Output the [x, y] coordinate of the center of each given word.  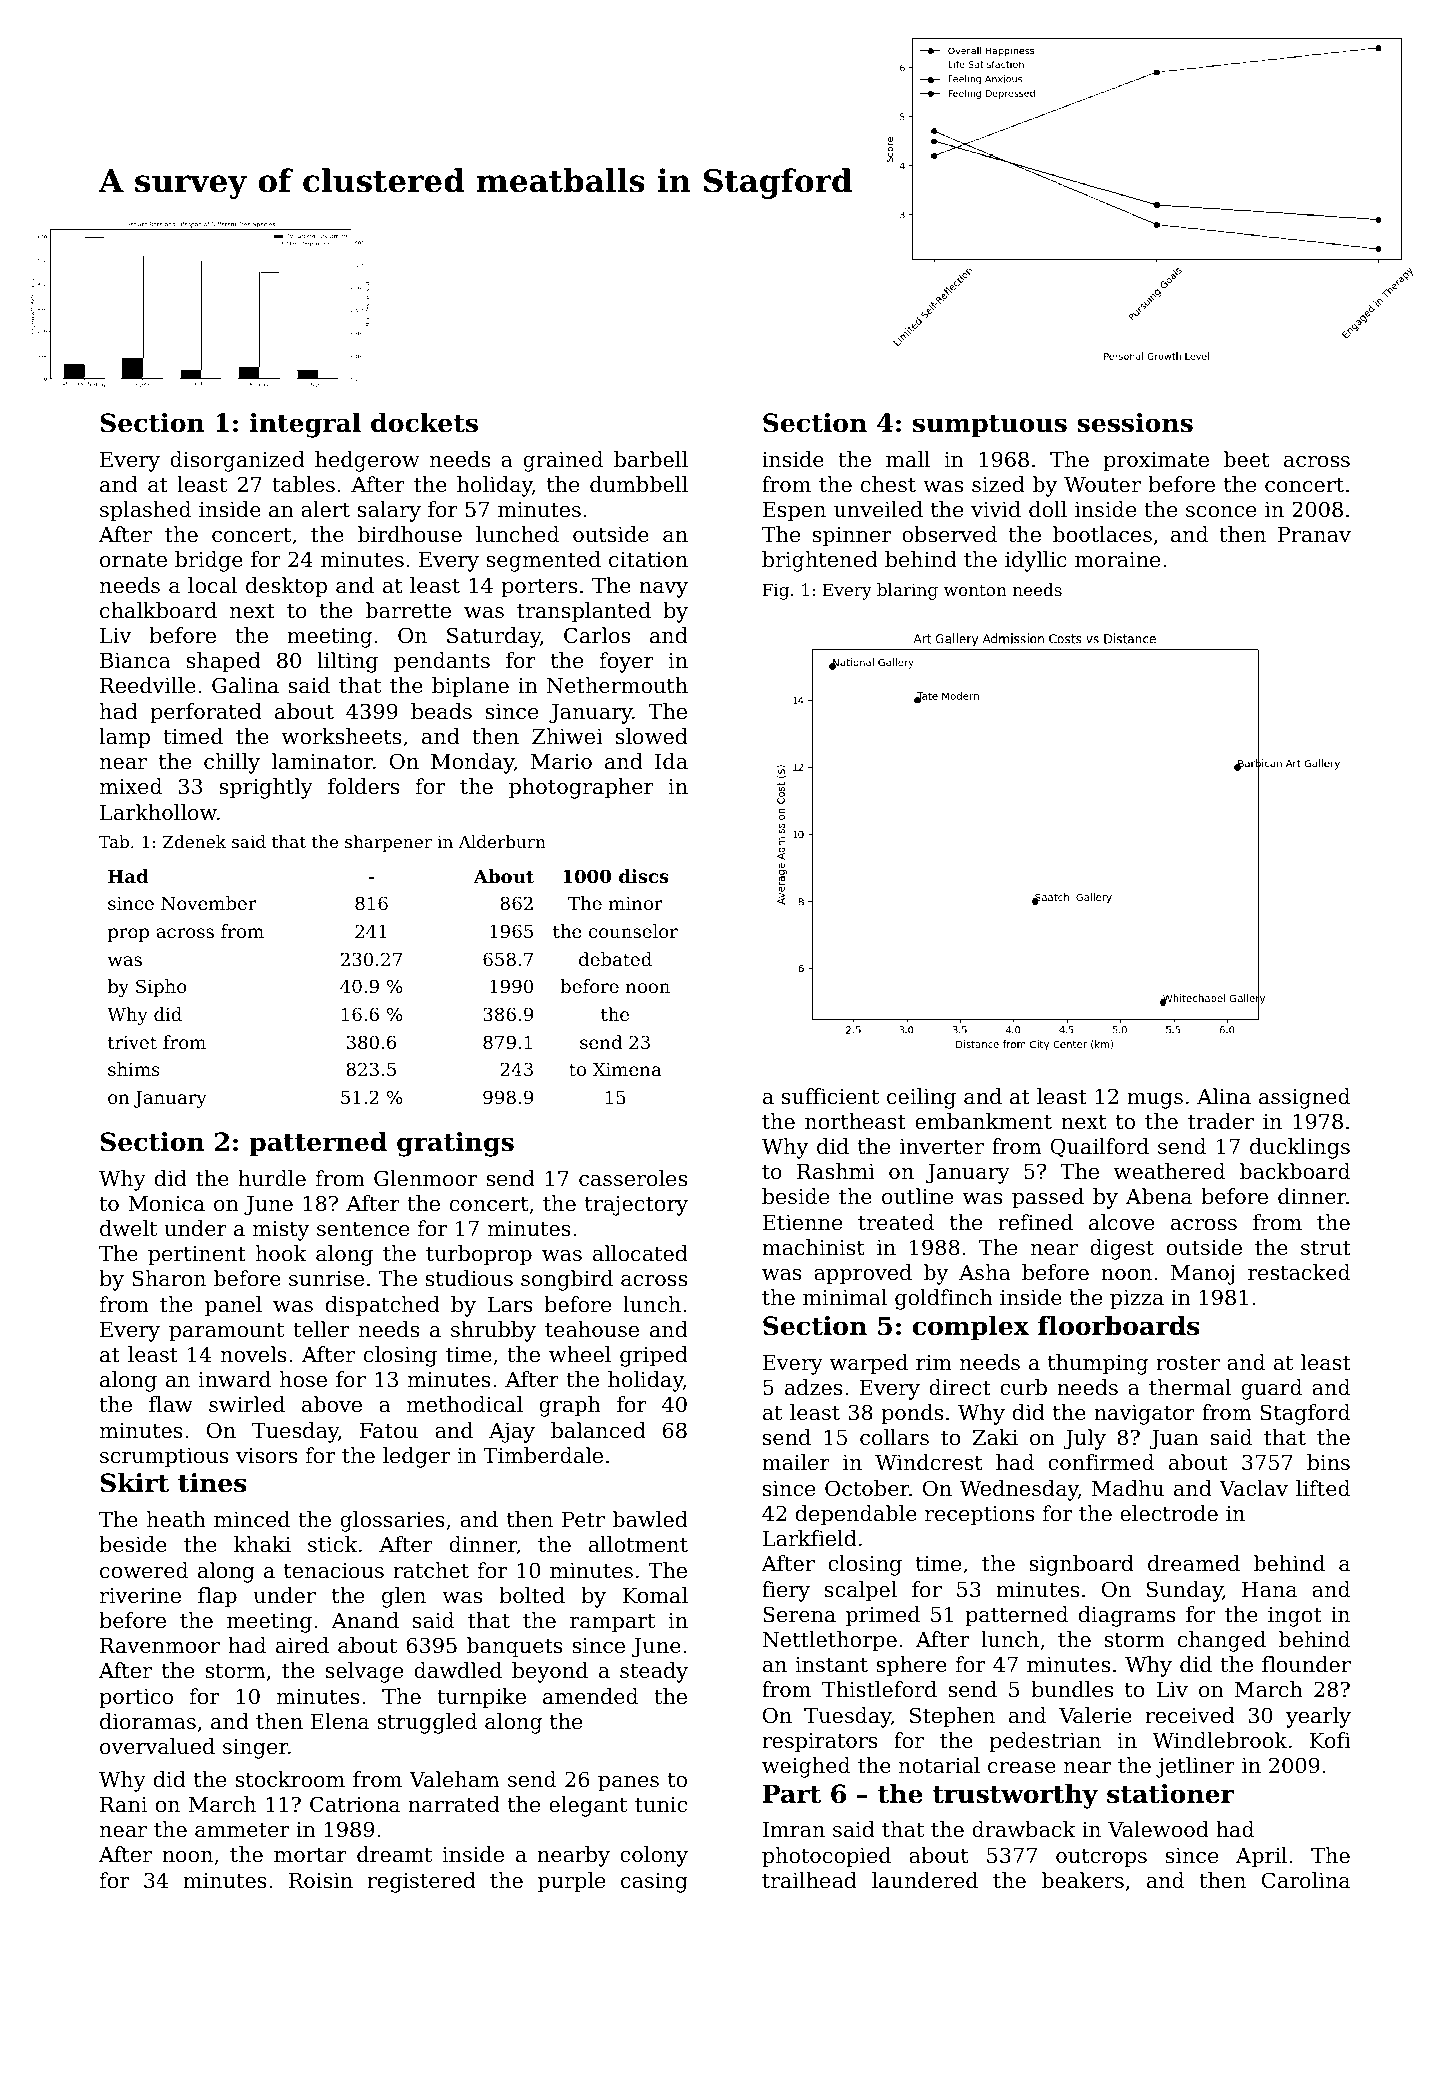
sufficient [830, 1096]
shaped [223, 662]
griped [654, 1356]
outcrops [1101, 1858]
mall [908, 459]
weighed [806, 1767]
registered [421, 1882]
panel [233, 1306]
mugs [1155, 1101]
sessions [1135, 423]
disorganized [237, 461]
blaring [907, 591]
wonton [975, 590]
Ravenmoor [160, 1646]
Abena [1159, 1196]
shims [134, 1069]
